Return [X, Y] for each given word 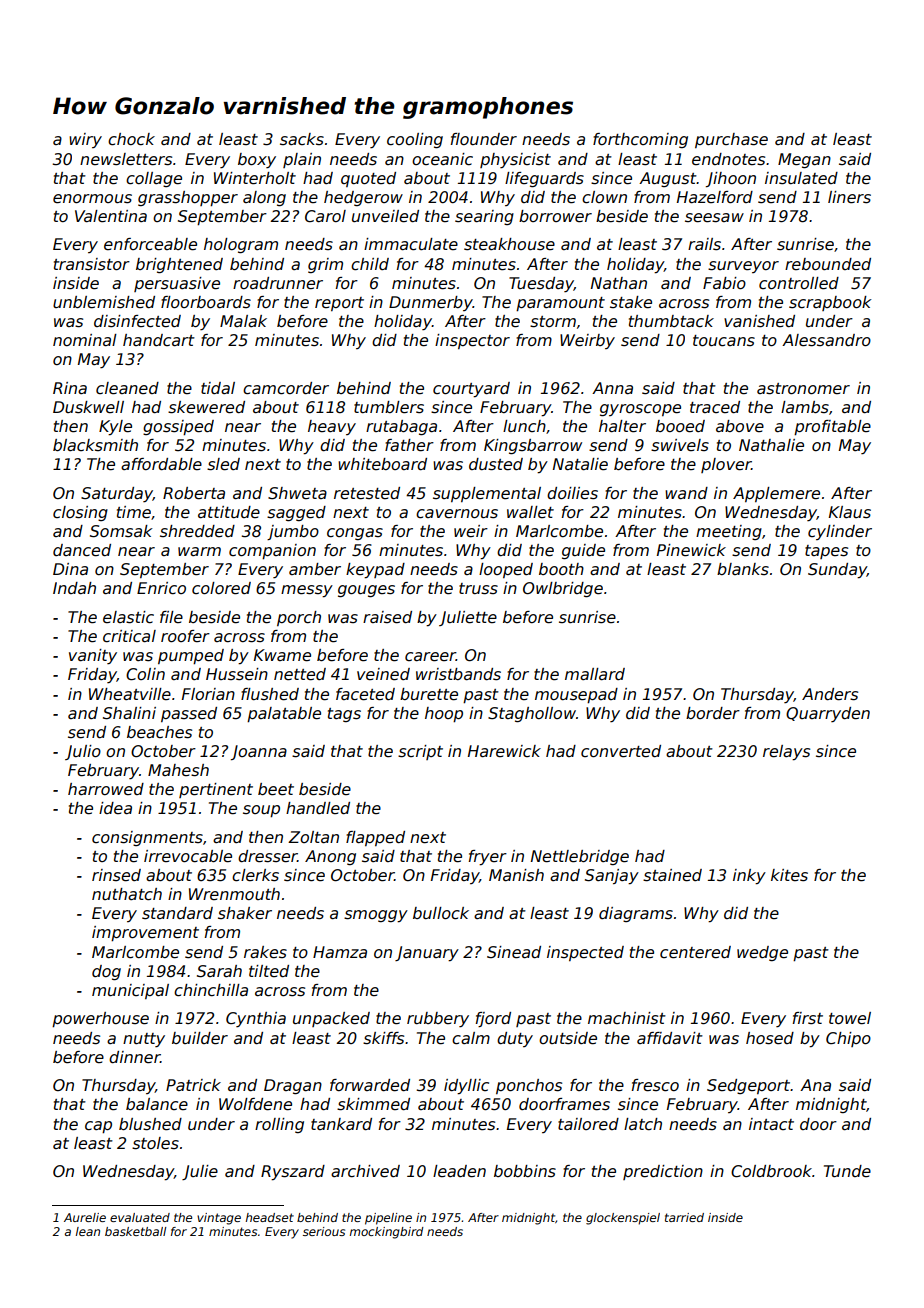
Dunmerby [431, 303]
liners [849, 197]
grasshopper [188, 198]
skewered [206, 407]
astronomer [803, 389]
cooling [415, 140]
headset [270, 1217]
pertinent [216, 790]
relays [786, 753]
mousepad [576, 695]
